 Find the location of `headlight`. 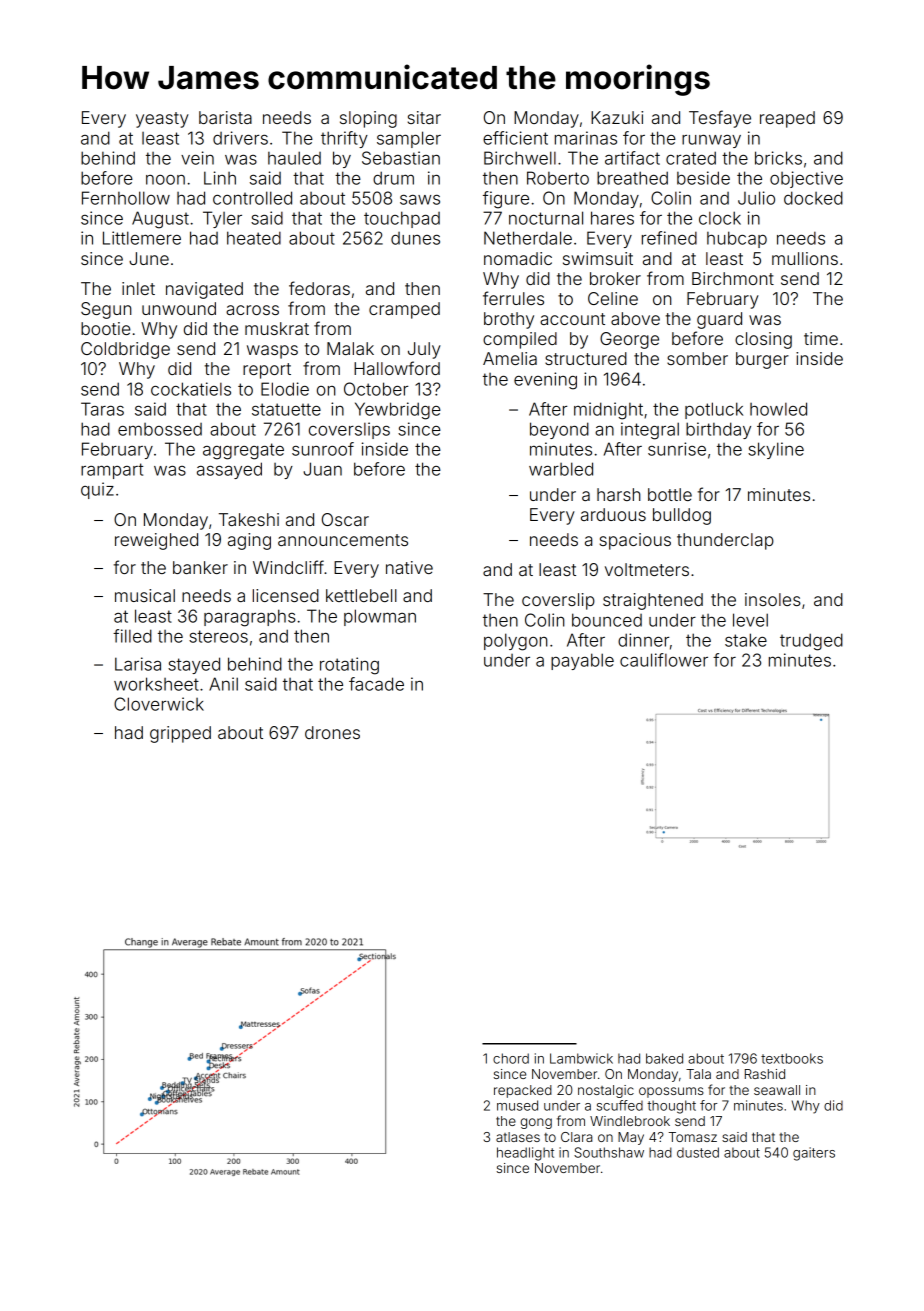

headlight is located at coordinates (525, 1154).
